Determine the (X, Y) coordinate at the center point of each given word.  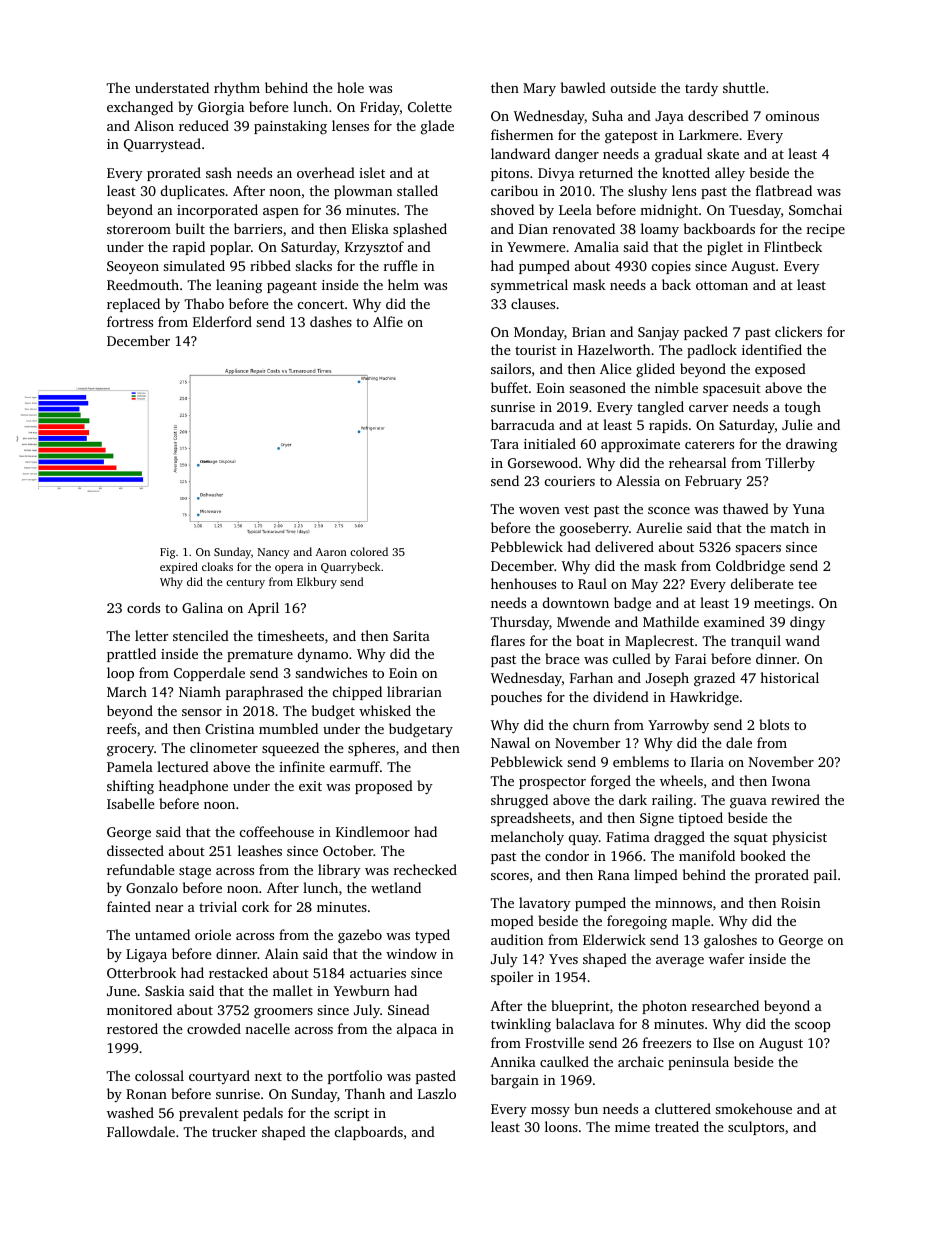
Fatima (628, 837)
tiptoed (701, 819)
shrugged (519, 801)
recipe (826, 230)
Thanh (365, 1093)
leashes (260, 850)
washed (130, 1112)
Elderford (222, 321)
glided (655, 370)
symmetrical (529, 286)
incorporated (217, 211)
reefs (121, 728)
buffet (509, 387)
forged (611, 782)
